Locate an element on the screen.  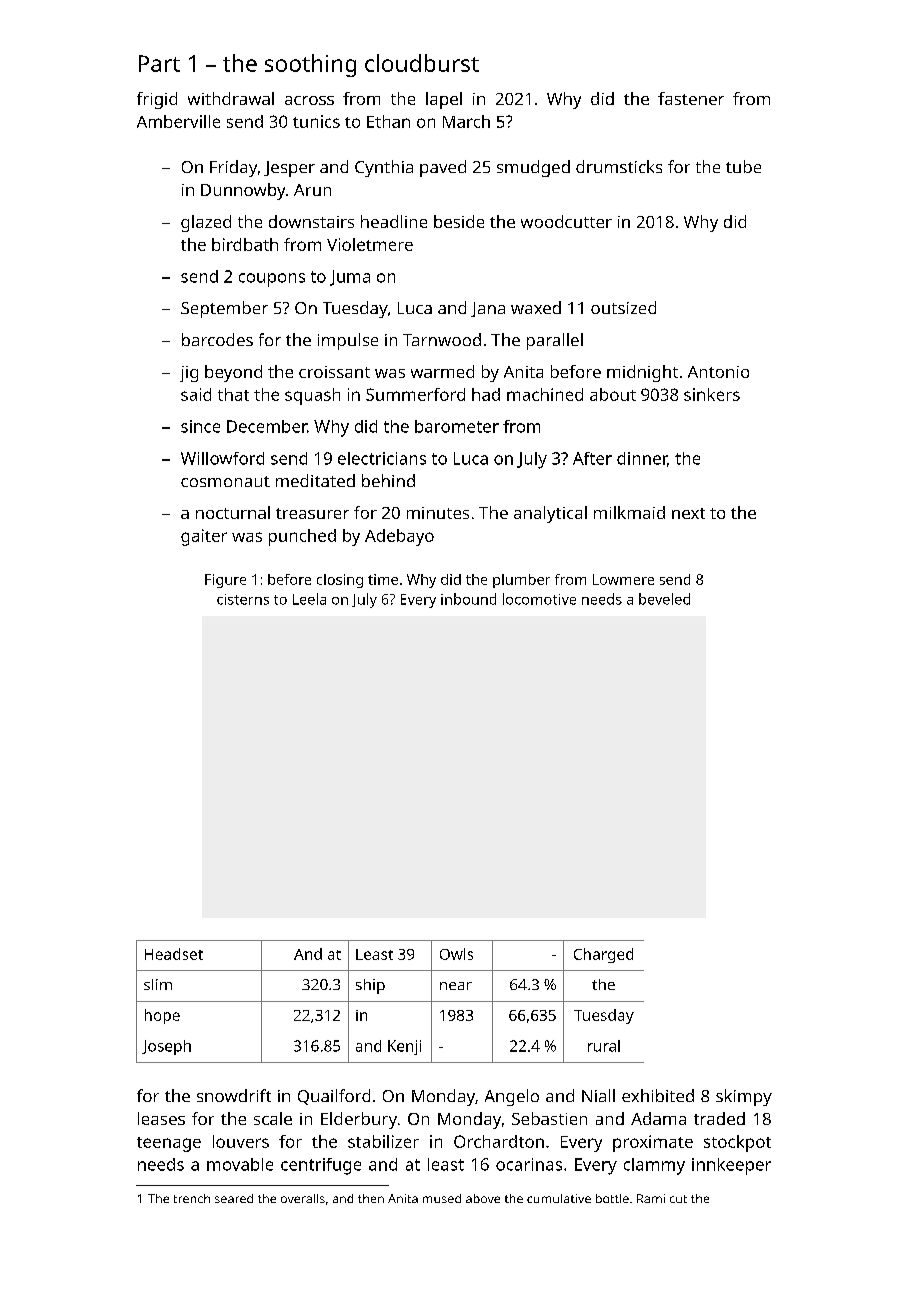
smudged is located at coordinates (533, 168).
